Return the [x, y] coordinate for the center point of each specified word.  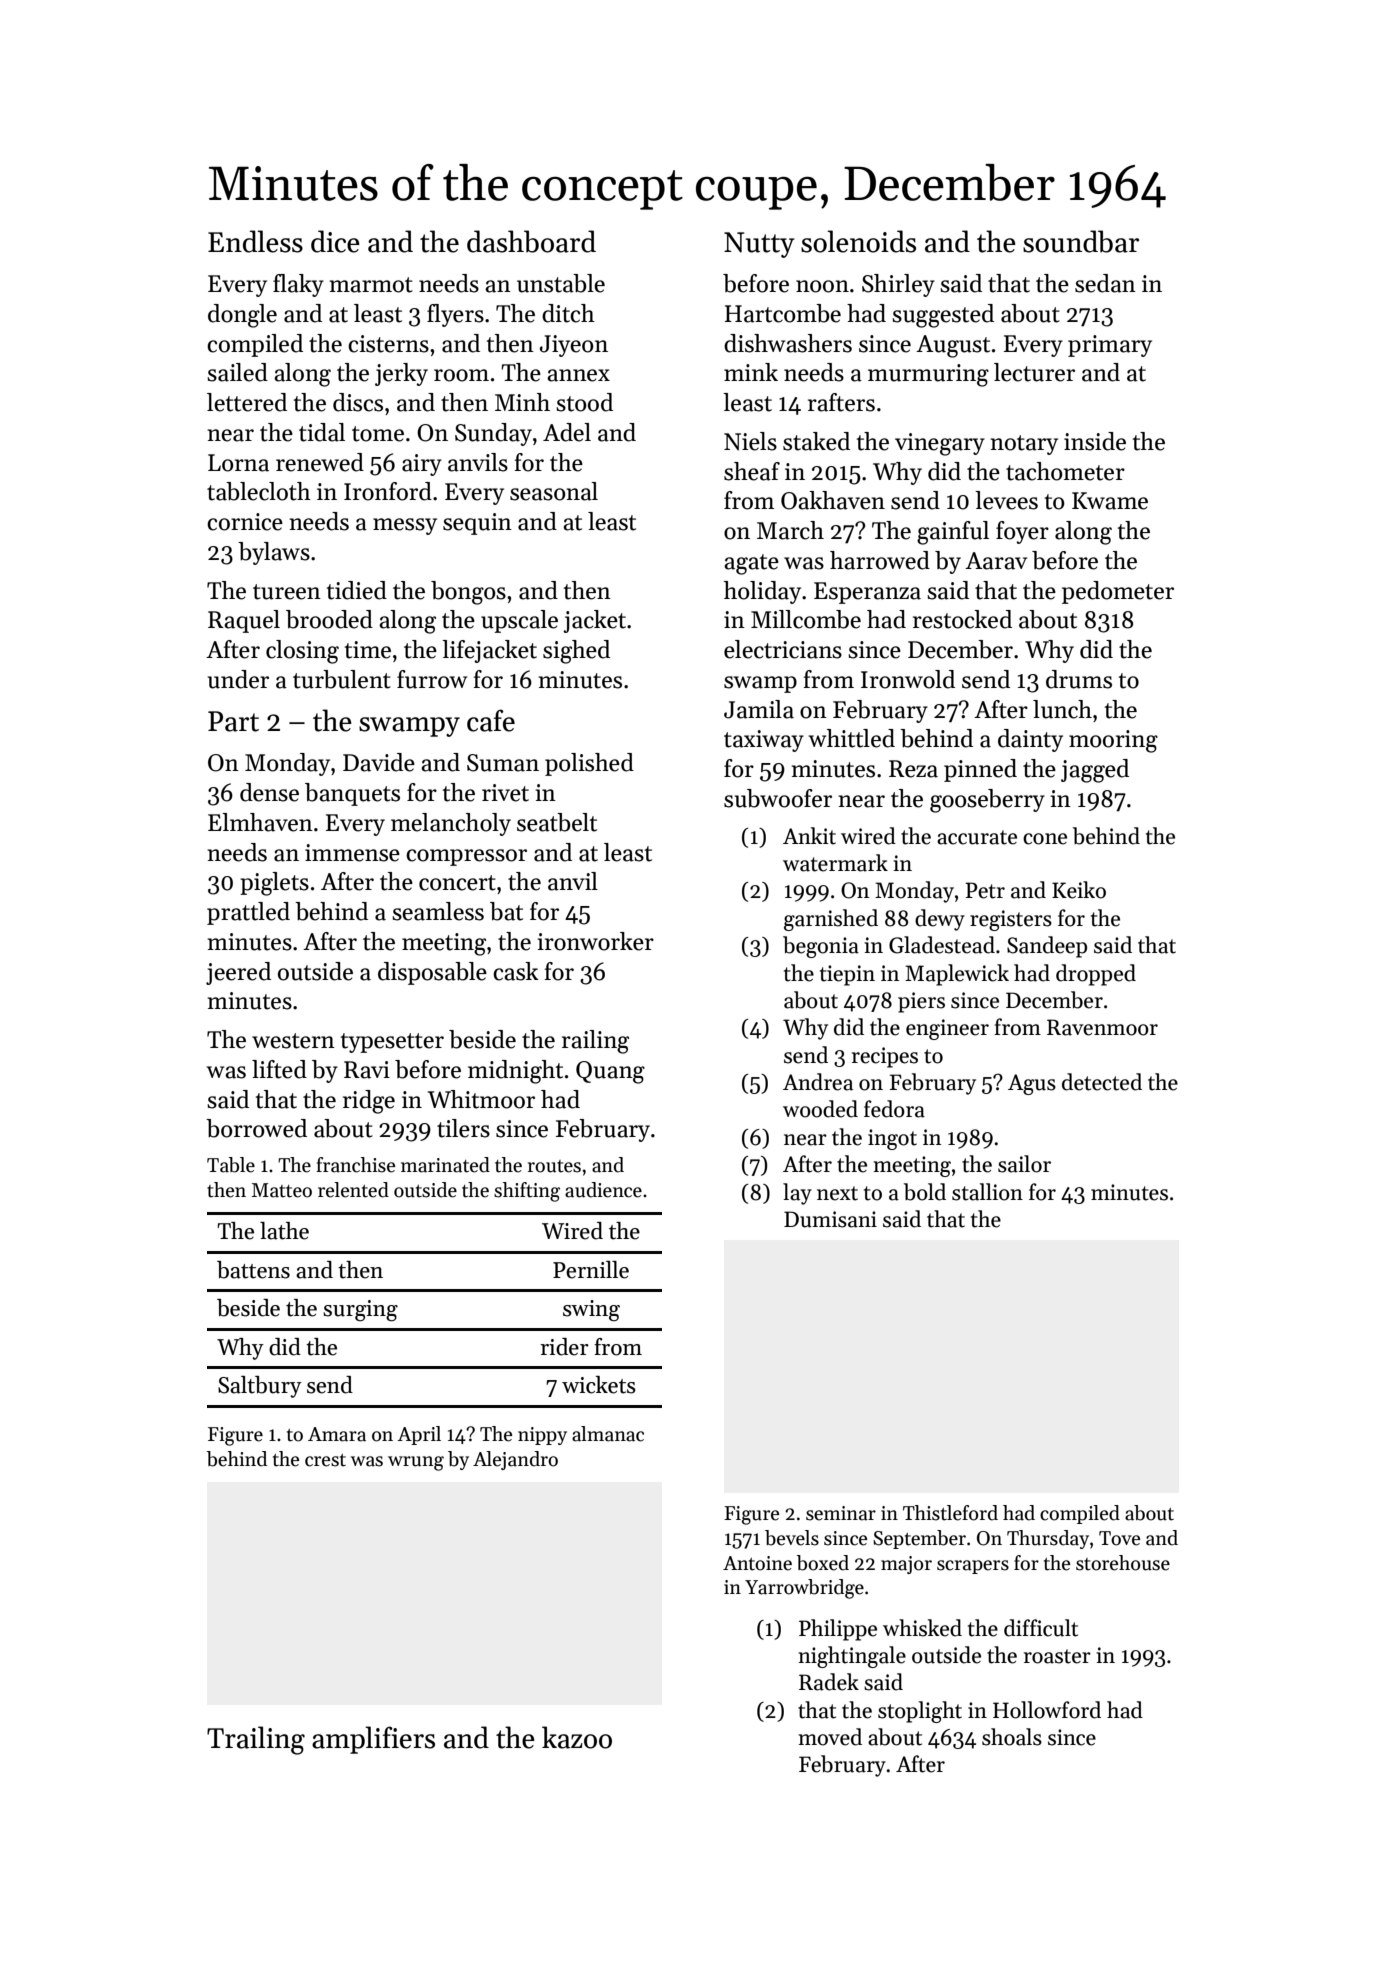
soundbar [1081, 241]
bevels [792, 1538]
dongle [242, 316]
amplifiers [373, 1740]
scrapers [973, 1567]
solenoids [858, 241]
